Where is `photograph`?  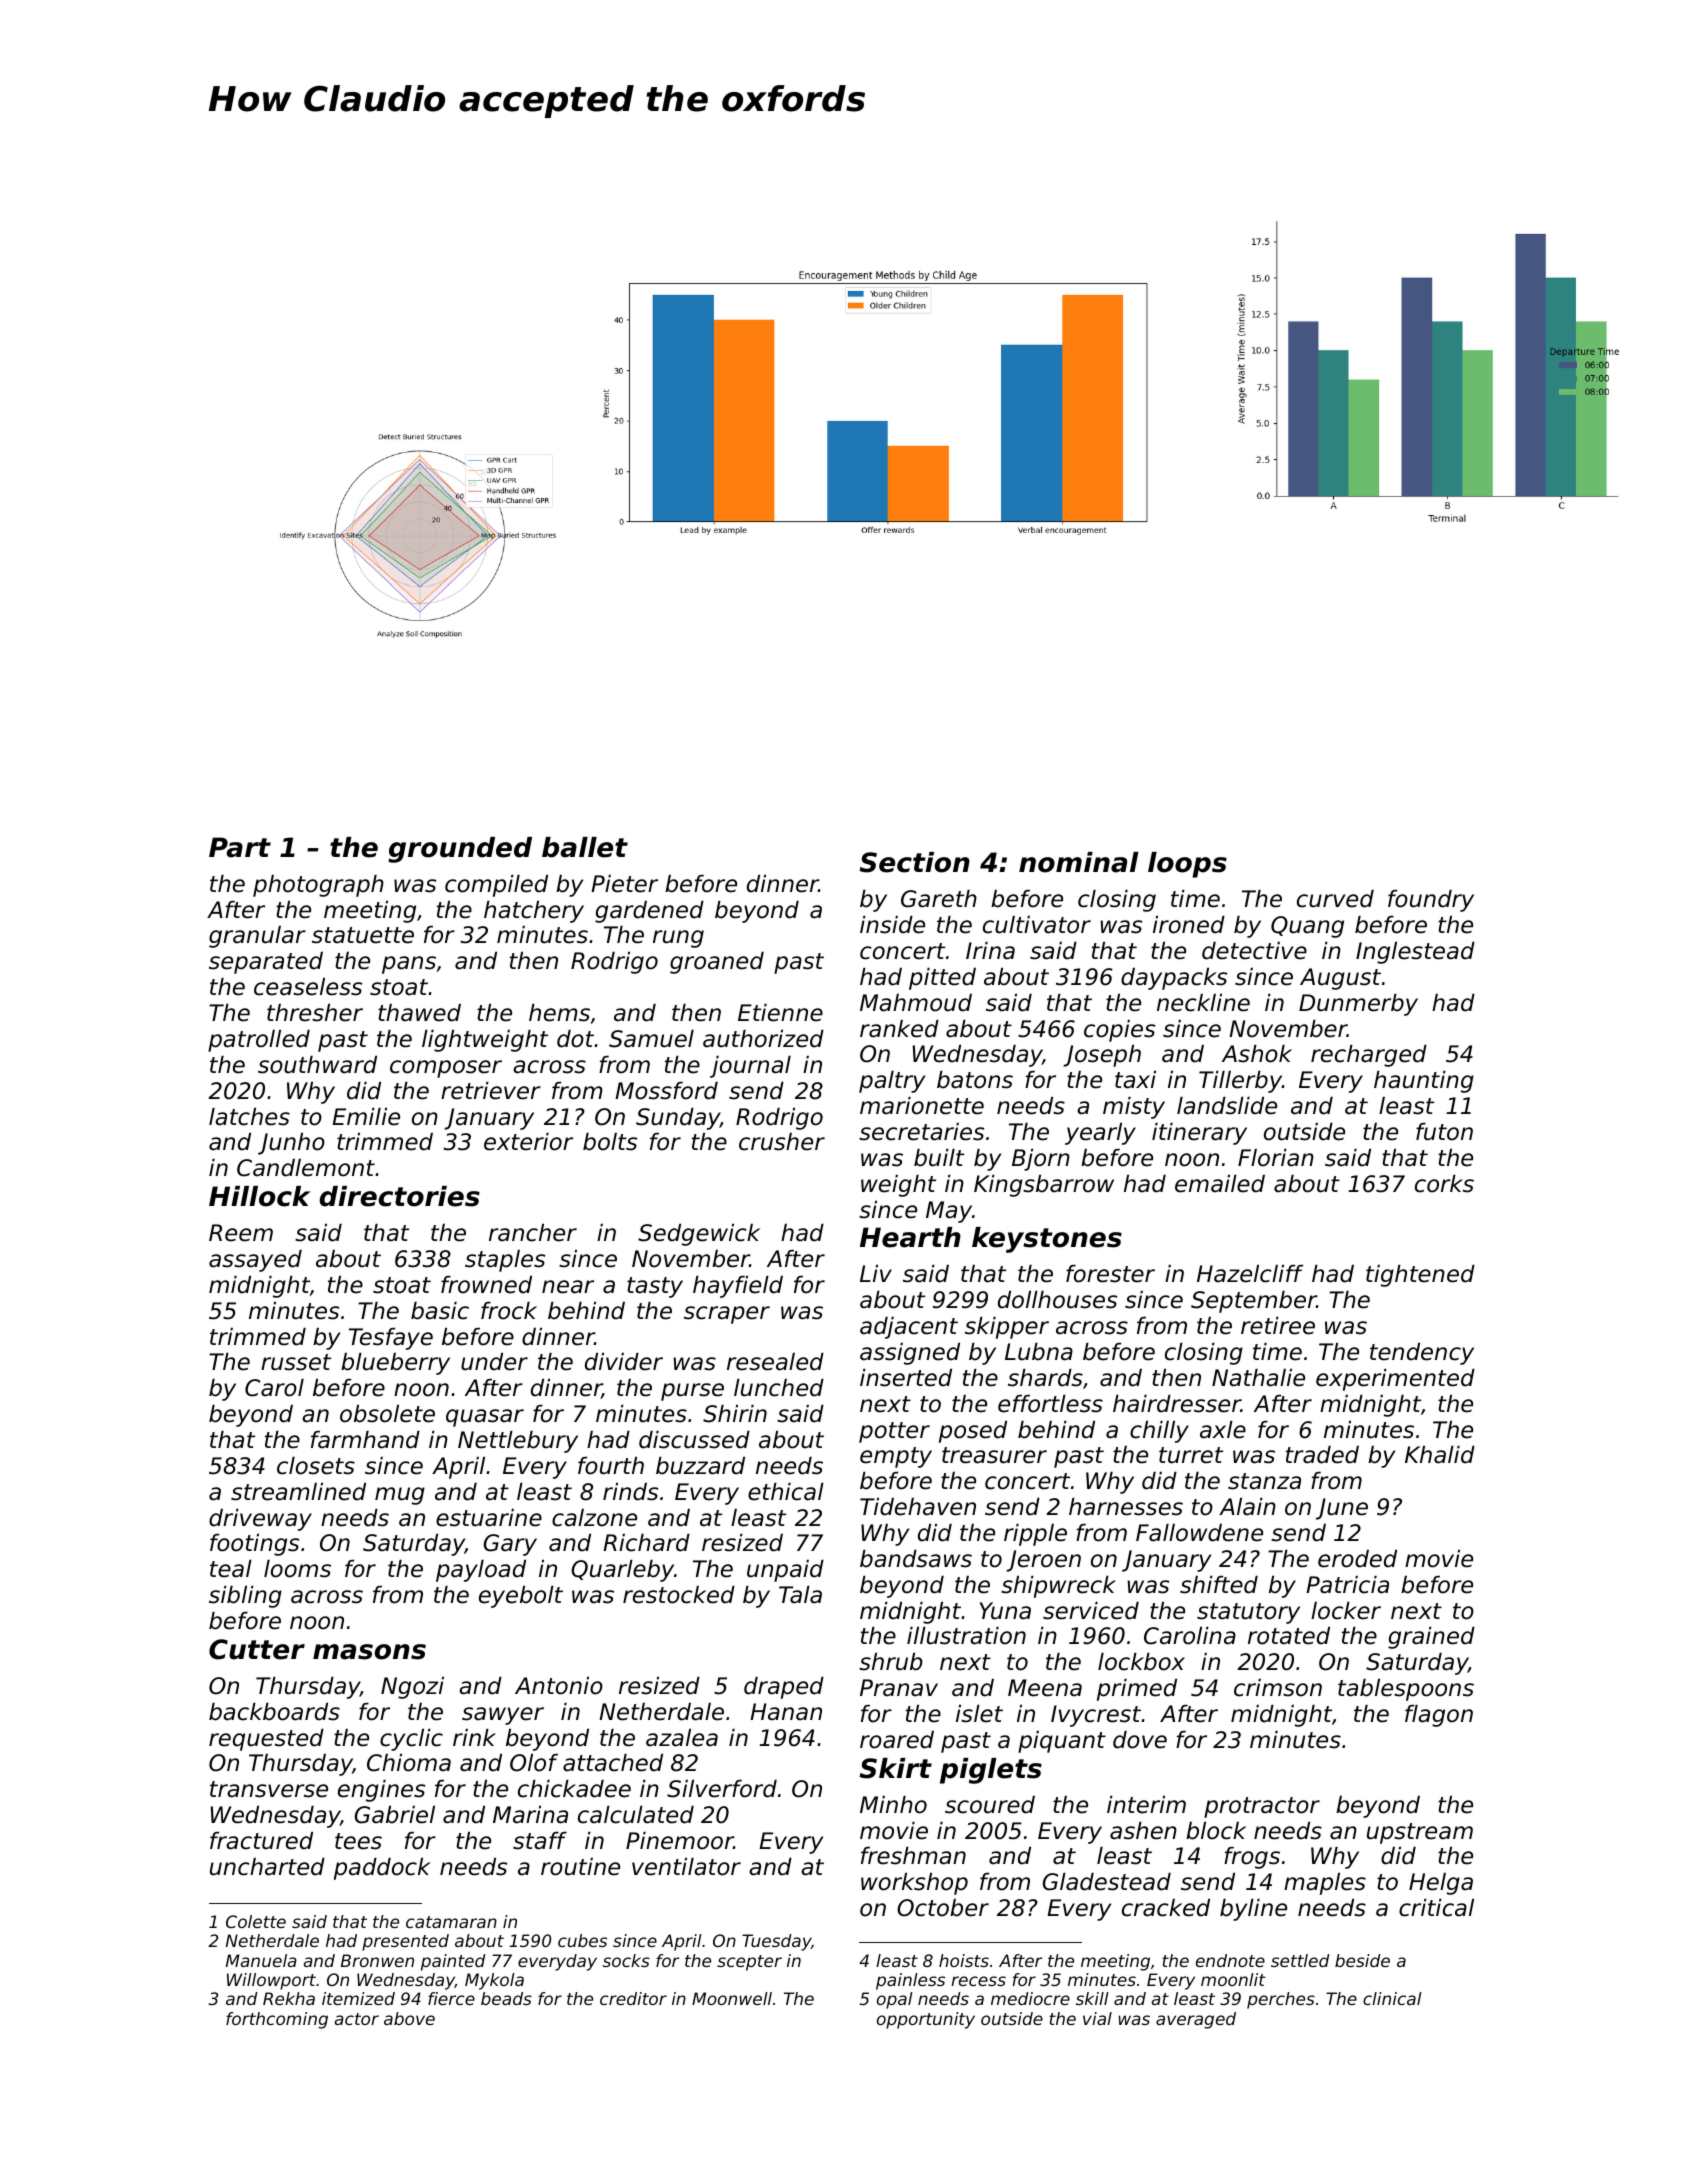
photograph is located at coordinates (318, 886).
